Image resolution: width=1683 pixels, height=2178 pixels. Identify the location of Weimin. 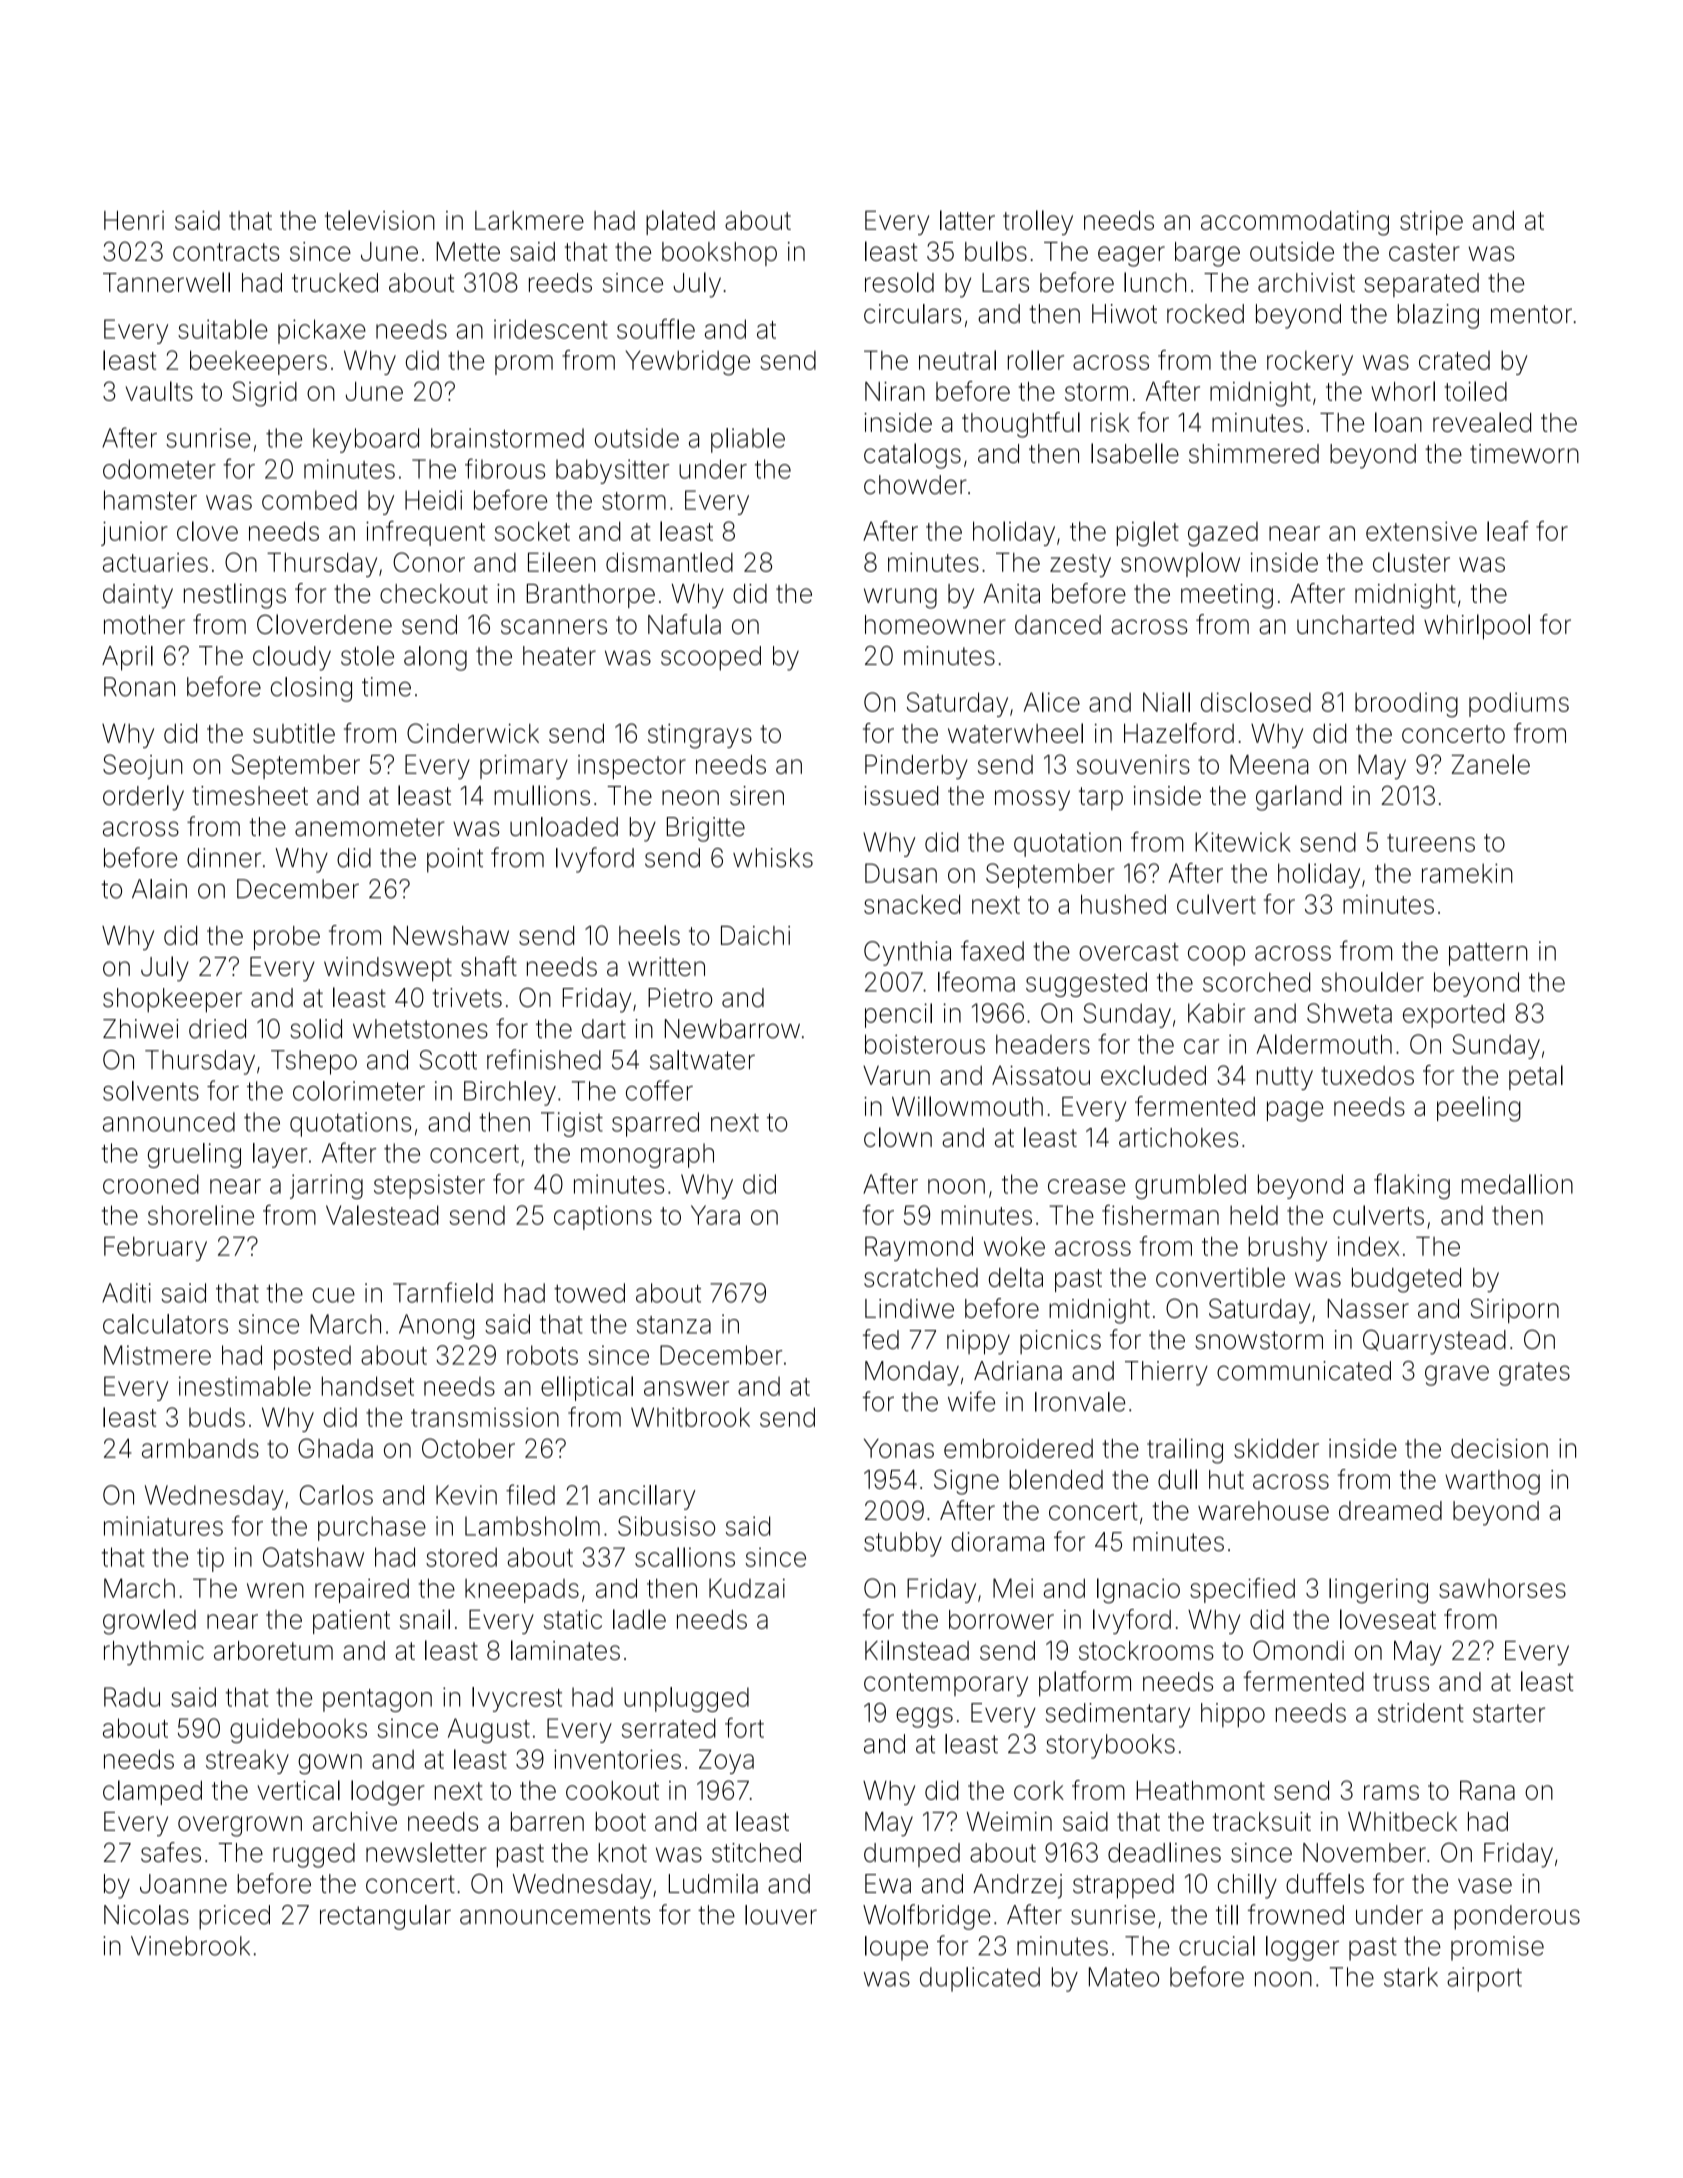
(1009, 1821).
